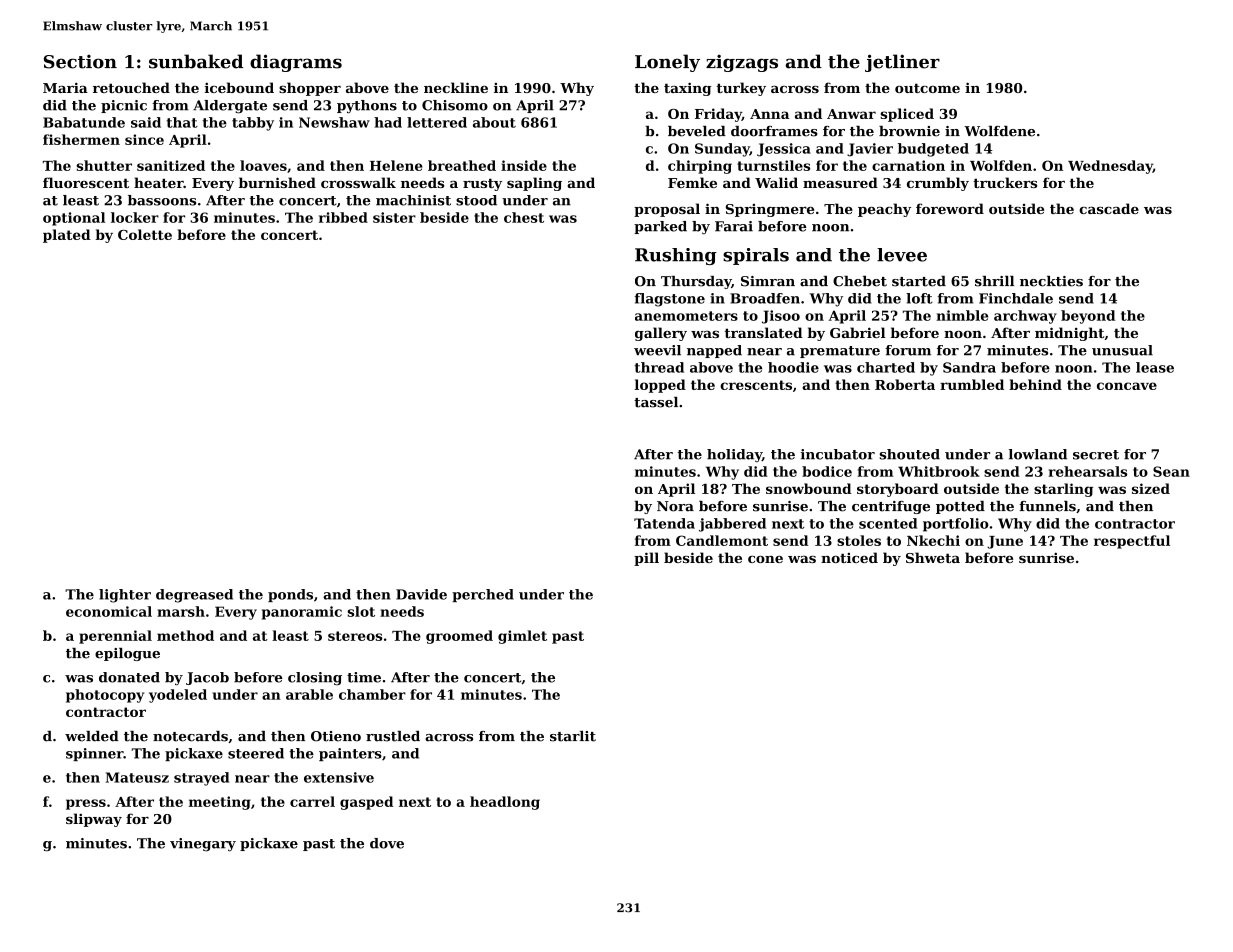 Image resolution: width=1233 pixels, height=952 pixels. What do you see at coordinates (573, 736) in the page?
I see `starlit` at bounding box center [573, 736].
